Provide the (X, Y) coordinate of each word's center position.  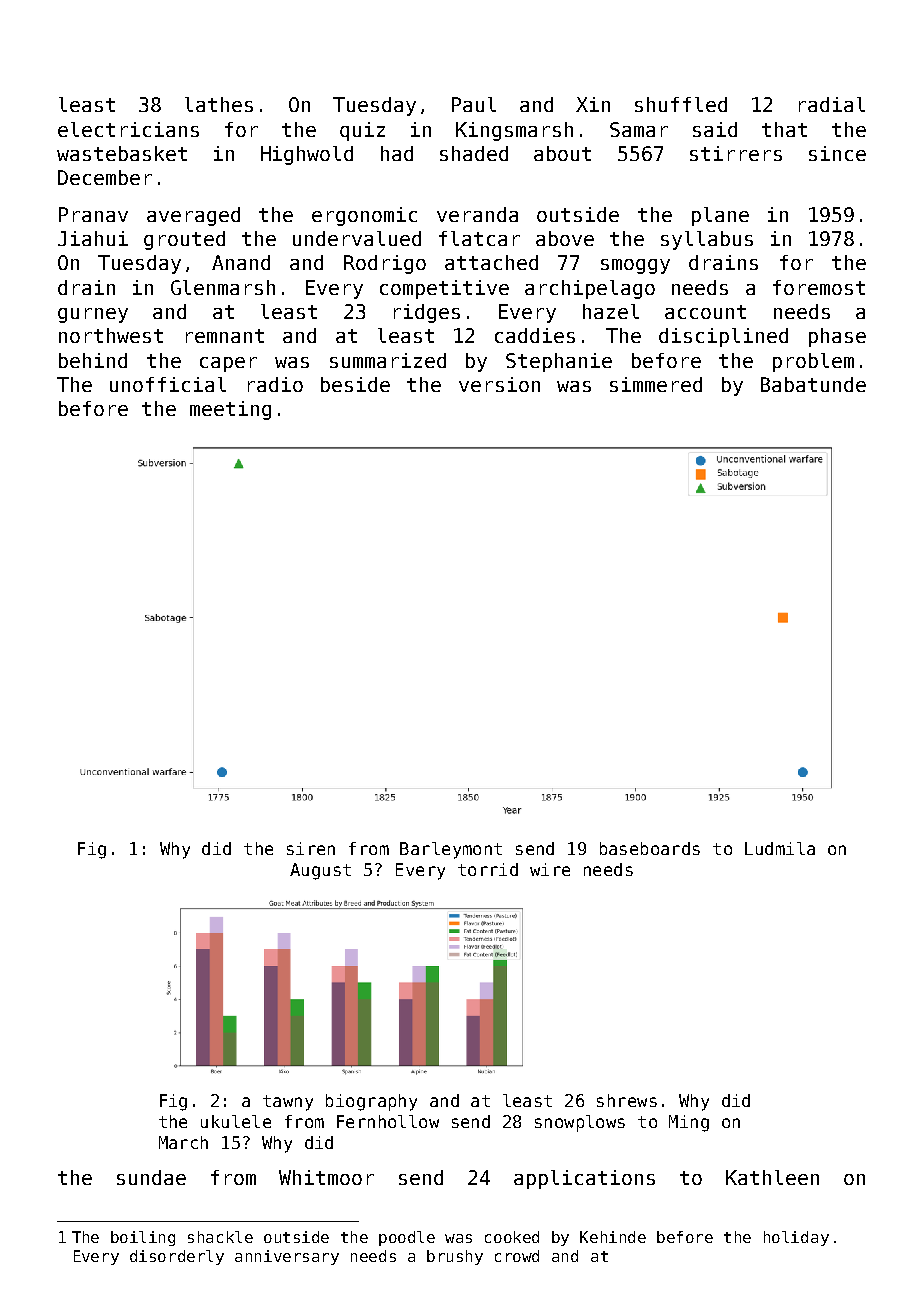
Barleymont (451, 850)
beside (355, 384)
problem (813, 362)
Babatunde (813, 384)
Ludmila (780, 848)
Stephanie (559, 362)
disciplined (723, 337)
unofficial (168, 384)
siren (311, 848)
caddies (535, 335)
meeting (230, 410)
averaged (193, 216)
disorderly (177, 1257)
